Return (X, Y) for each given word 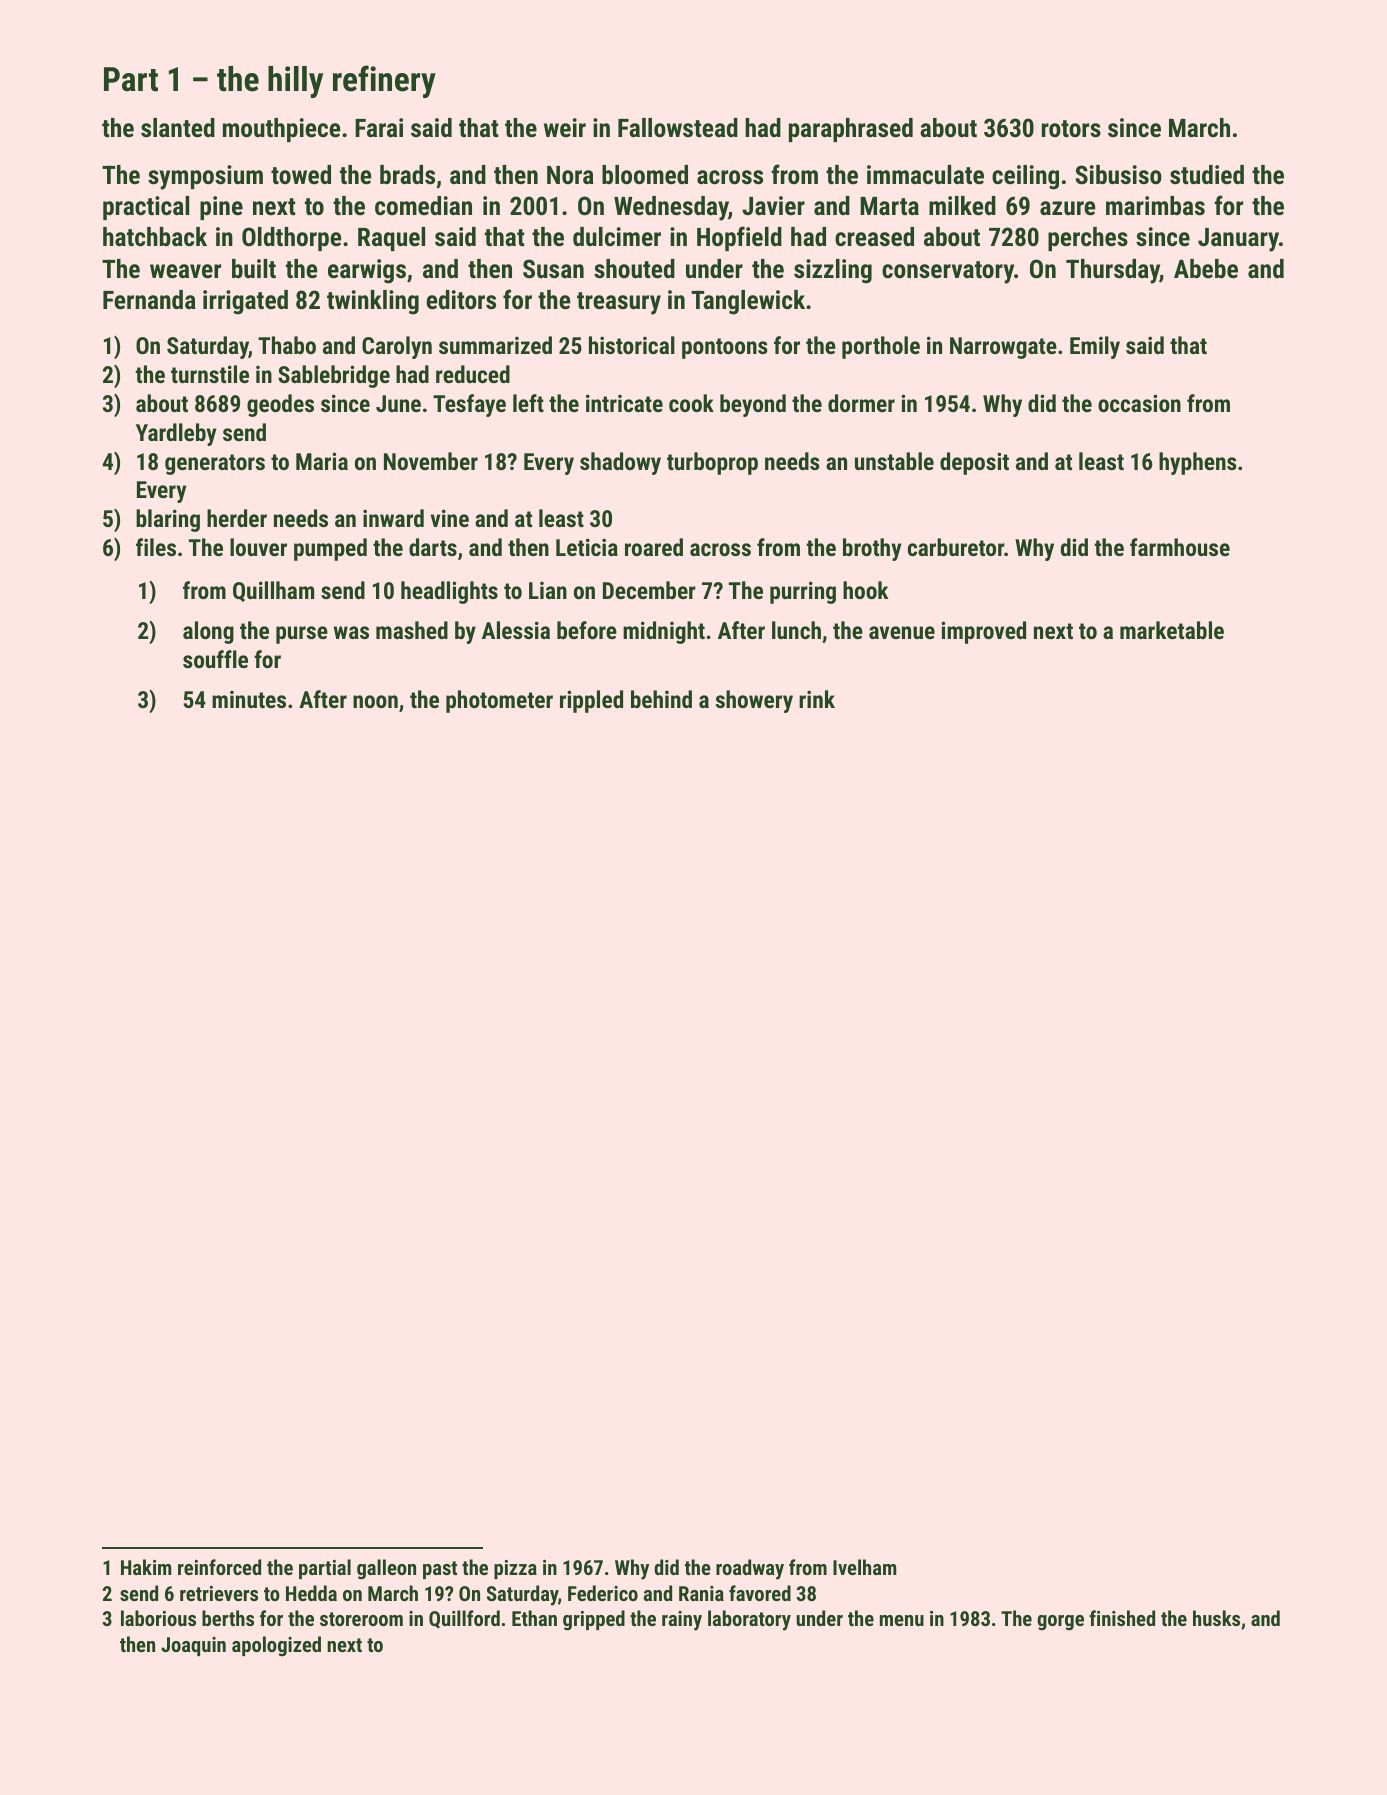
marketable (1172, 630)
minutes (249, 699)
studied (1207, 174)
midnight (664, 632)
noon (375, 701)
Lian (548, 590)
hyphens (1198, 463)
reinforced (219, 1567)
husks (1216, 1618)
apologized (276, 1646)
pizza (515, 1569)
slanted (178, 127)
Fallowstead (678, 127)
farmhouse (1180, 547)
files (156, 547)
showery (754, 701)
